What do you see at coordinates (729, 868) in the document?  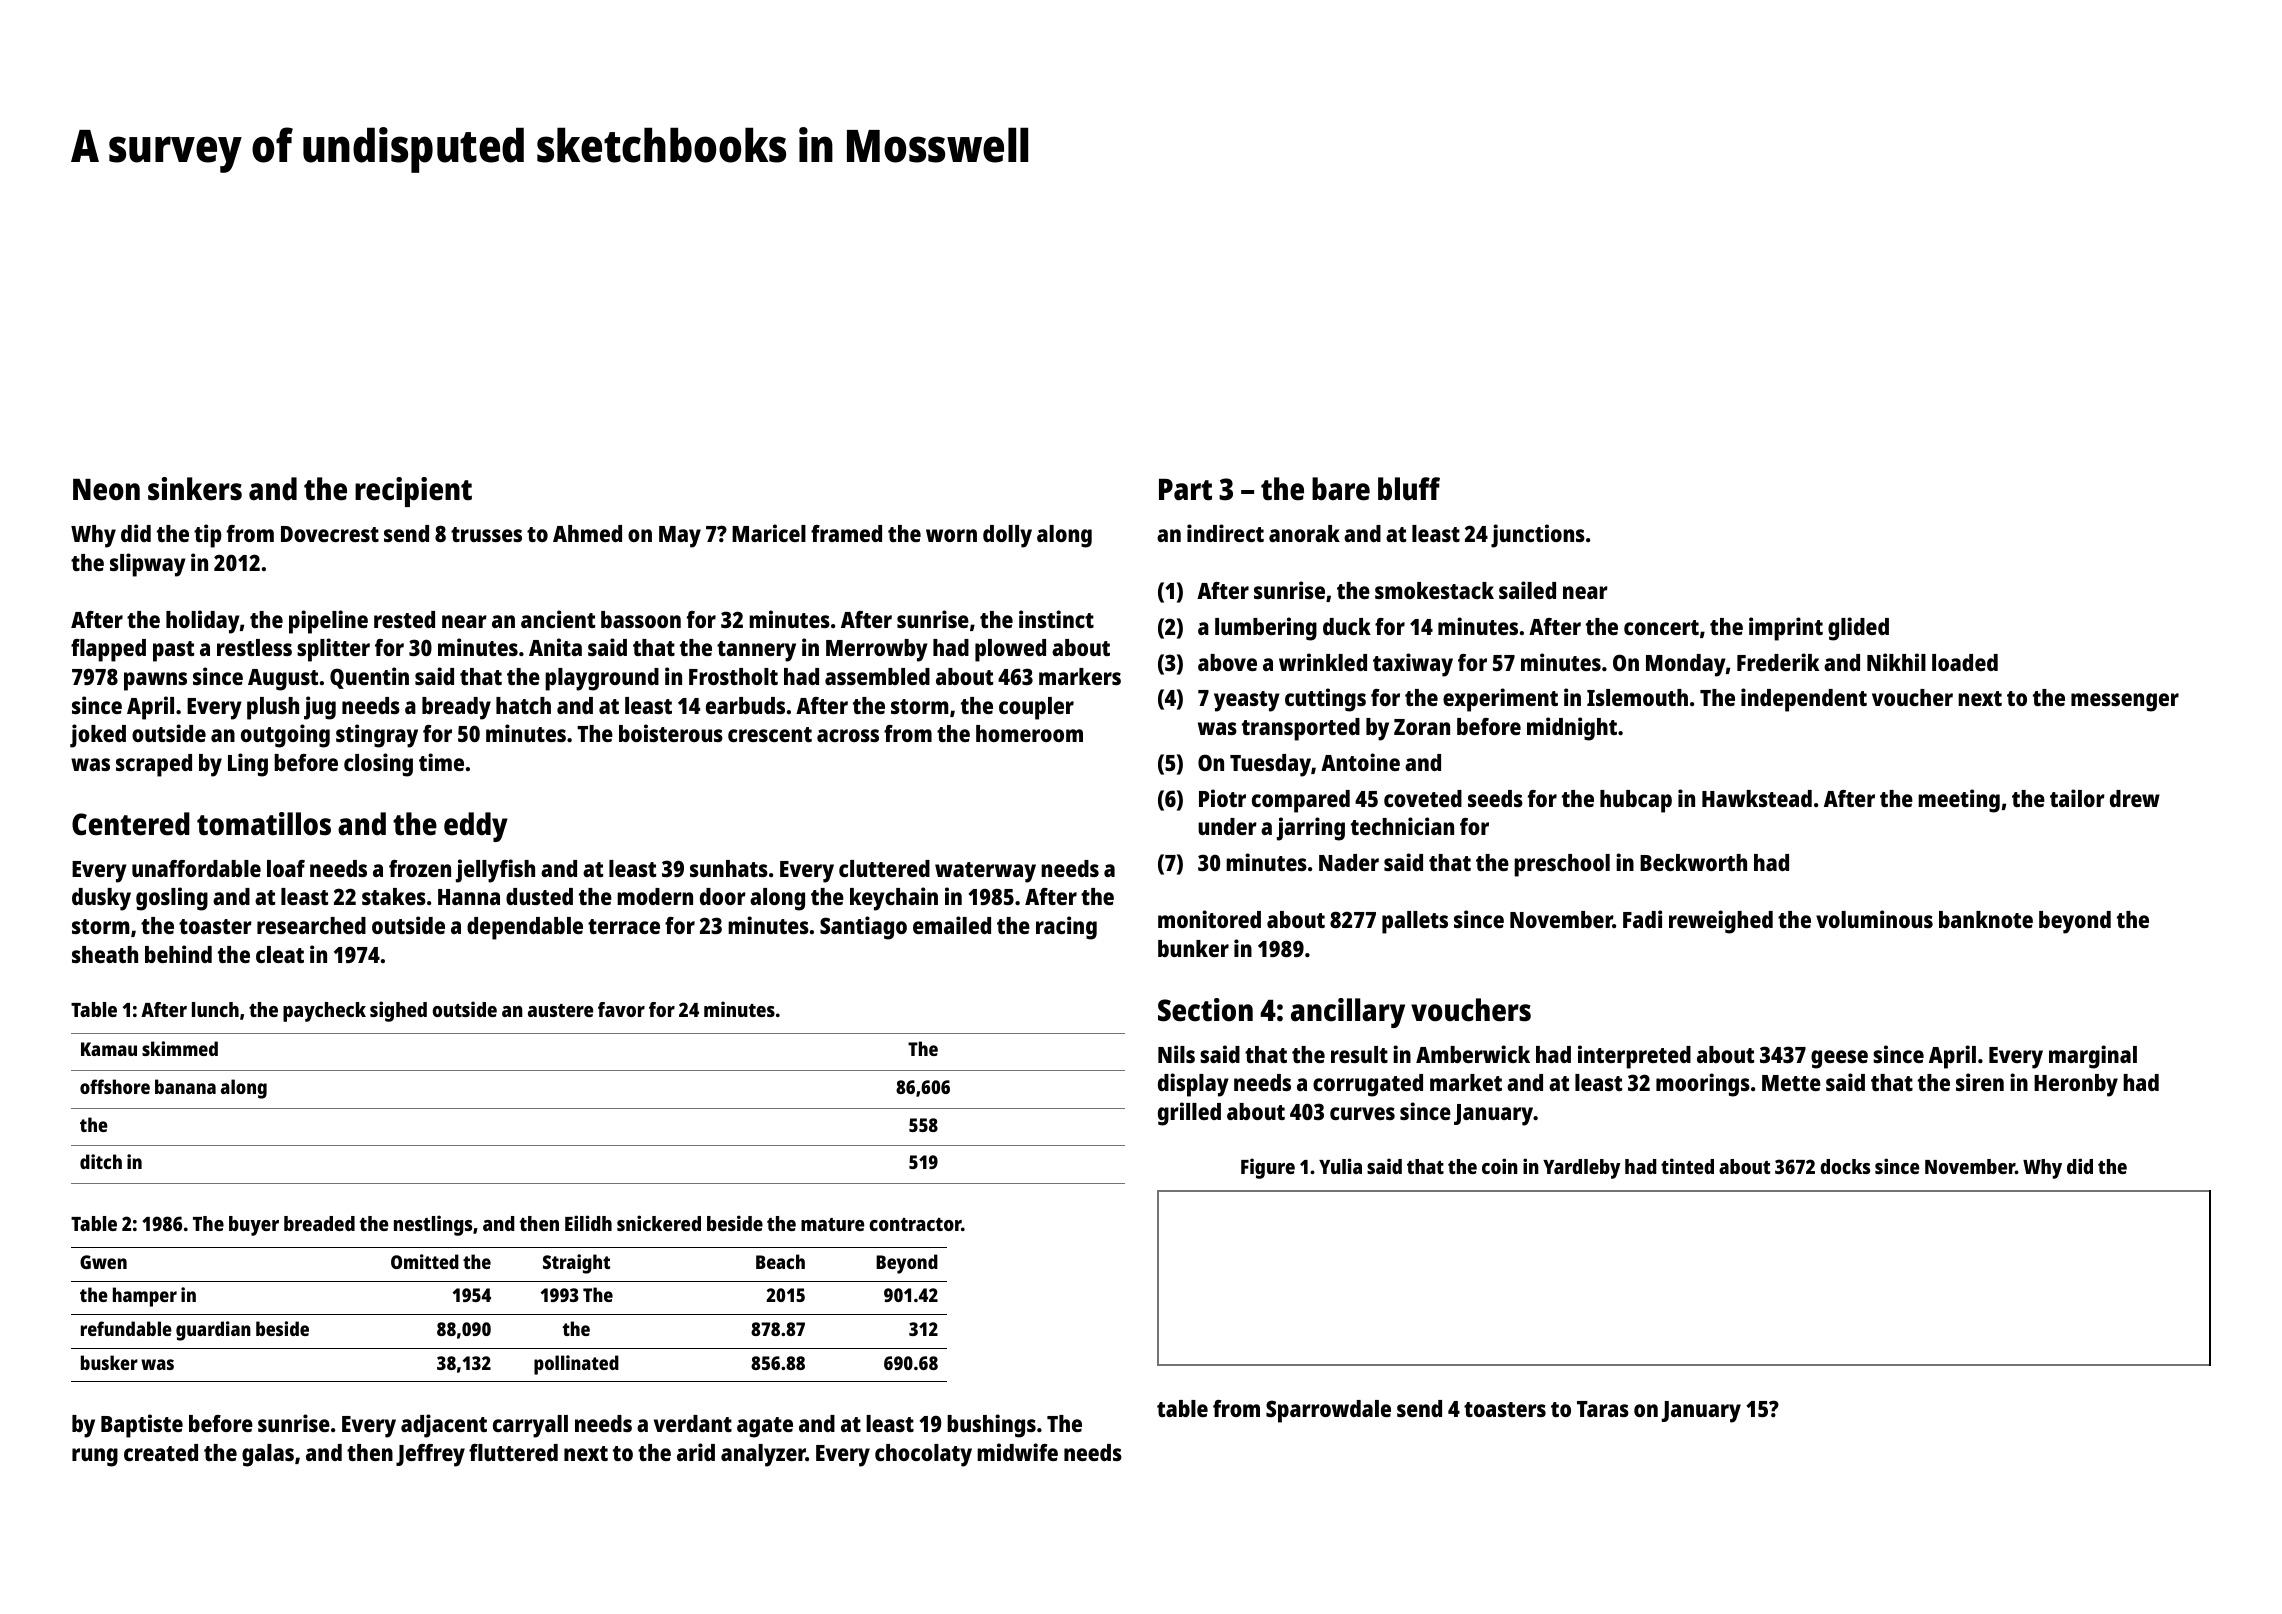 I see `sunhats` at bounding box center [729, 868].
